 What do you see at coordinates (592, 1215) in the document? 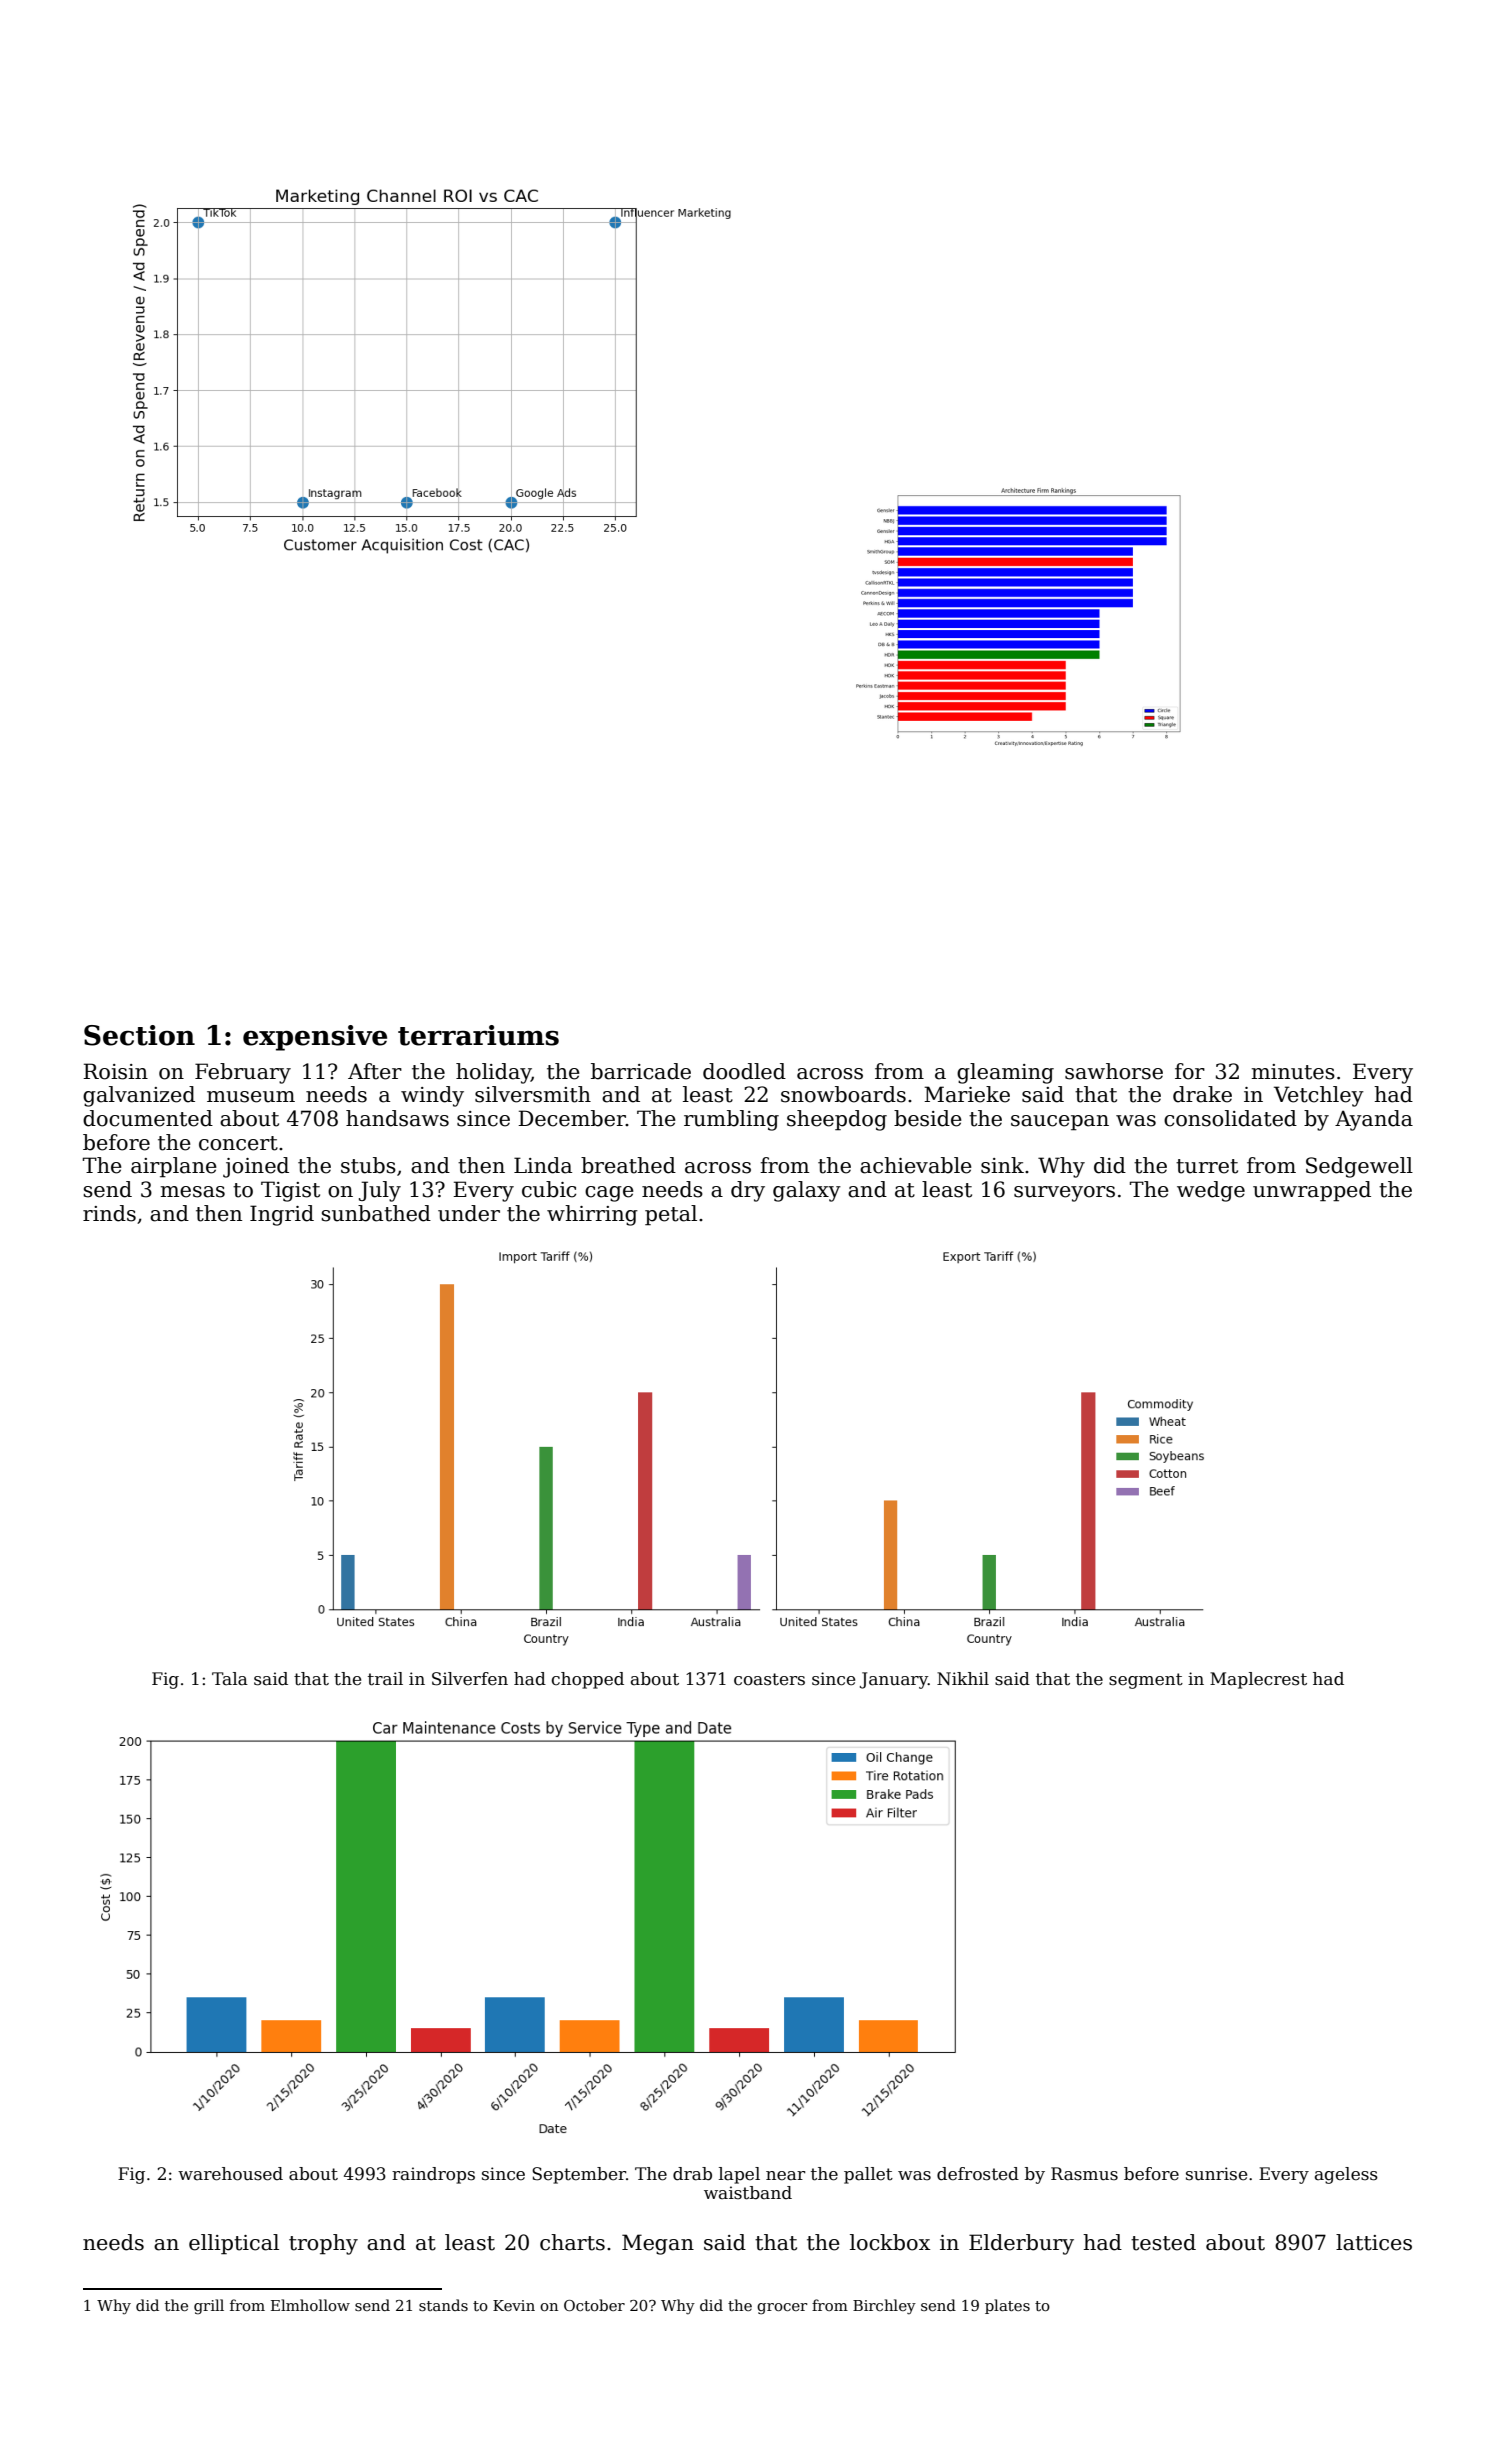
I see `whirring` at bounding box center [592, 1215].
